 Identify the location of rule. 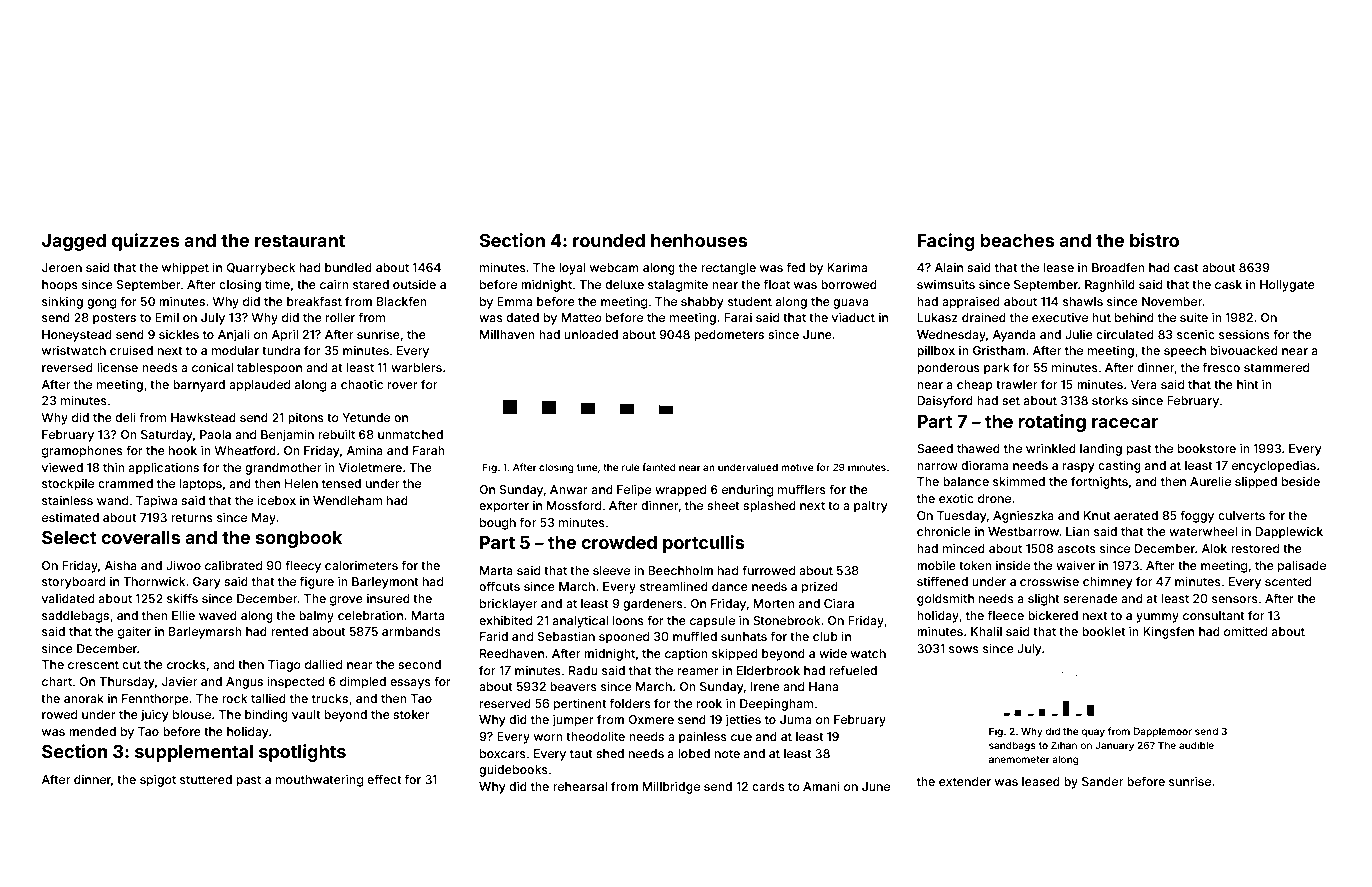
(630, 467).
